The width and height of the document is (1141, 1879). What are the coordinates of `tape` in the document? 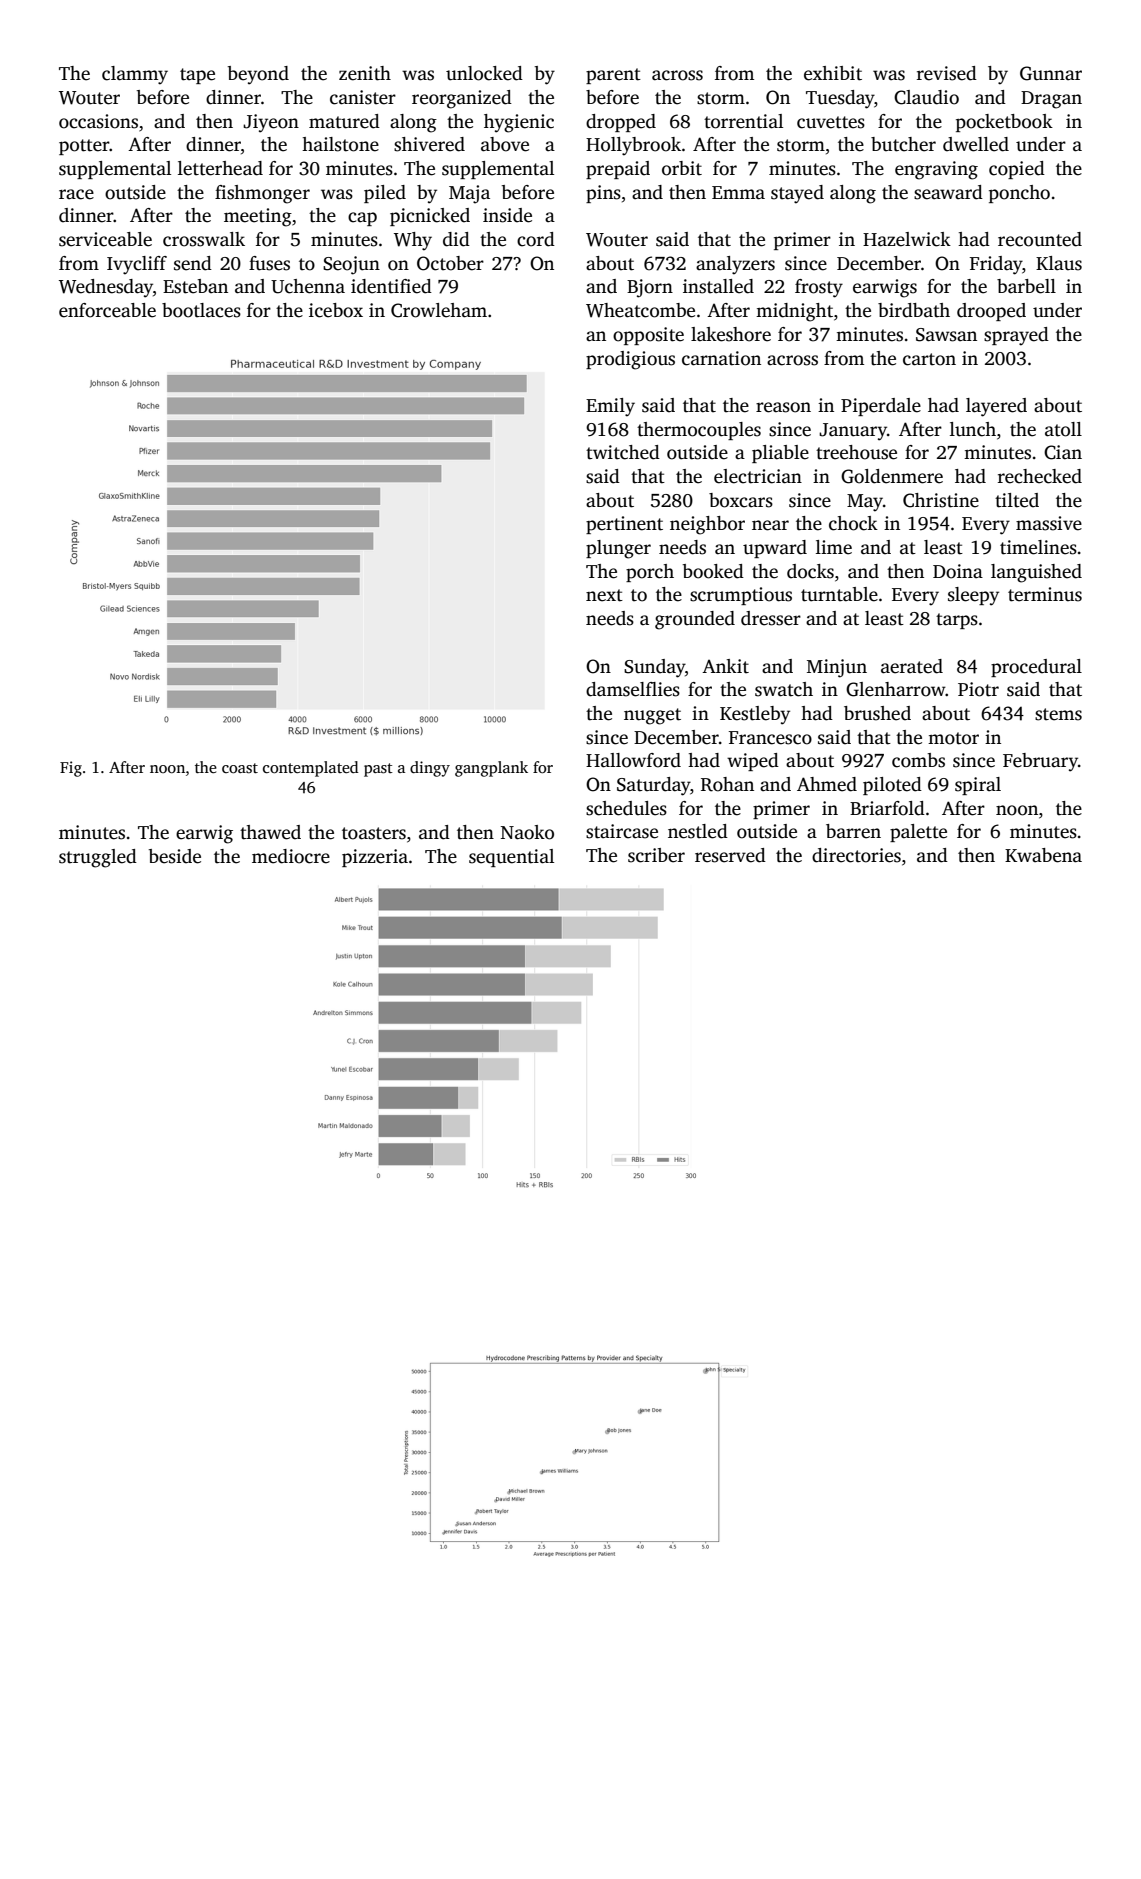 It's located at (197, 76).
